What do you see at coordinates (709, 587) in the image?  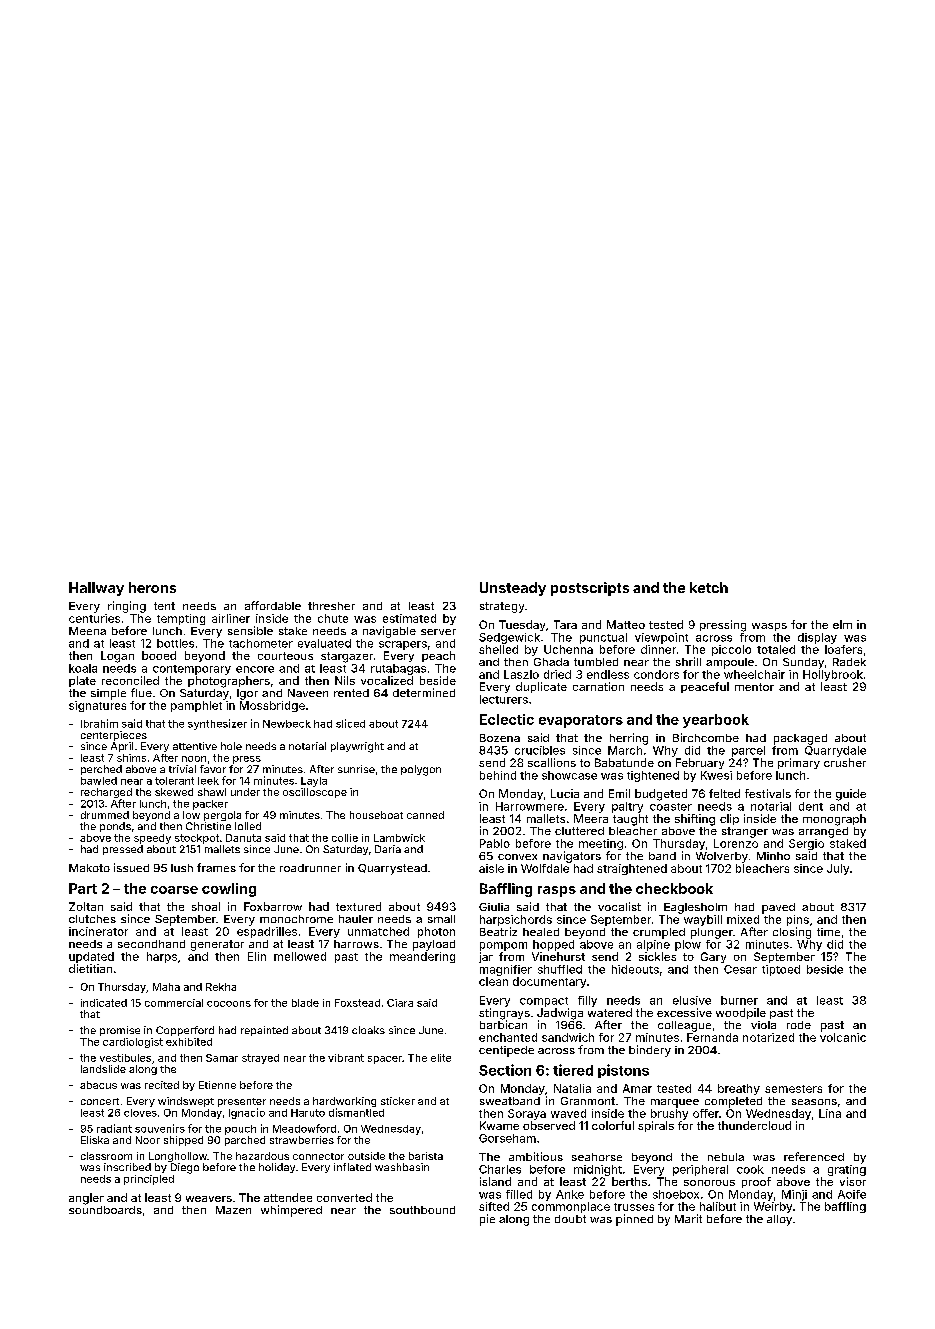 I see `ketch` at bounding box center [709, 587].
